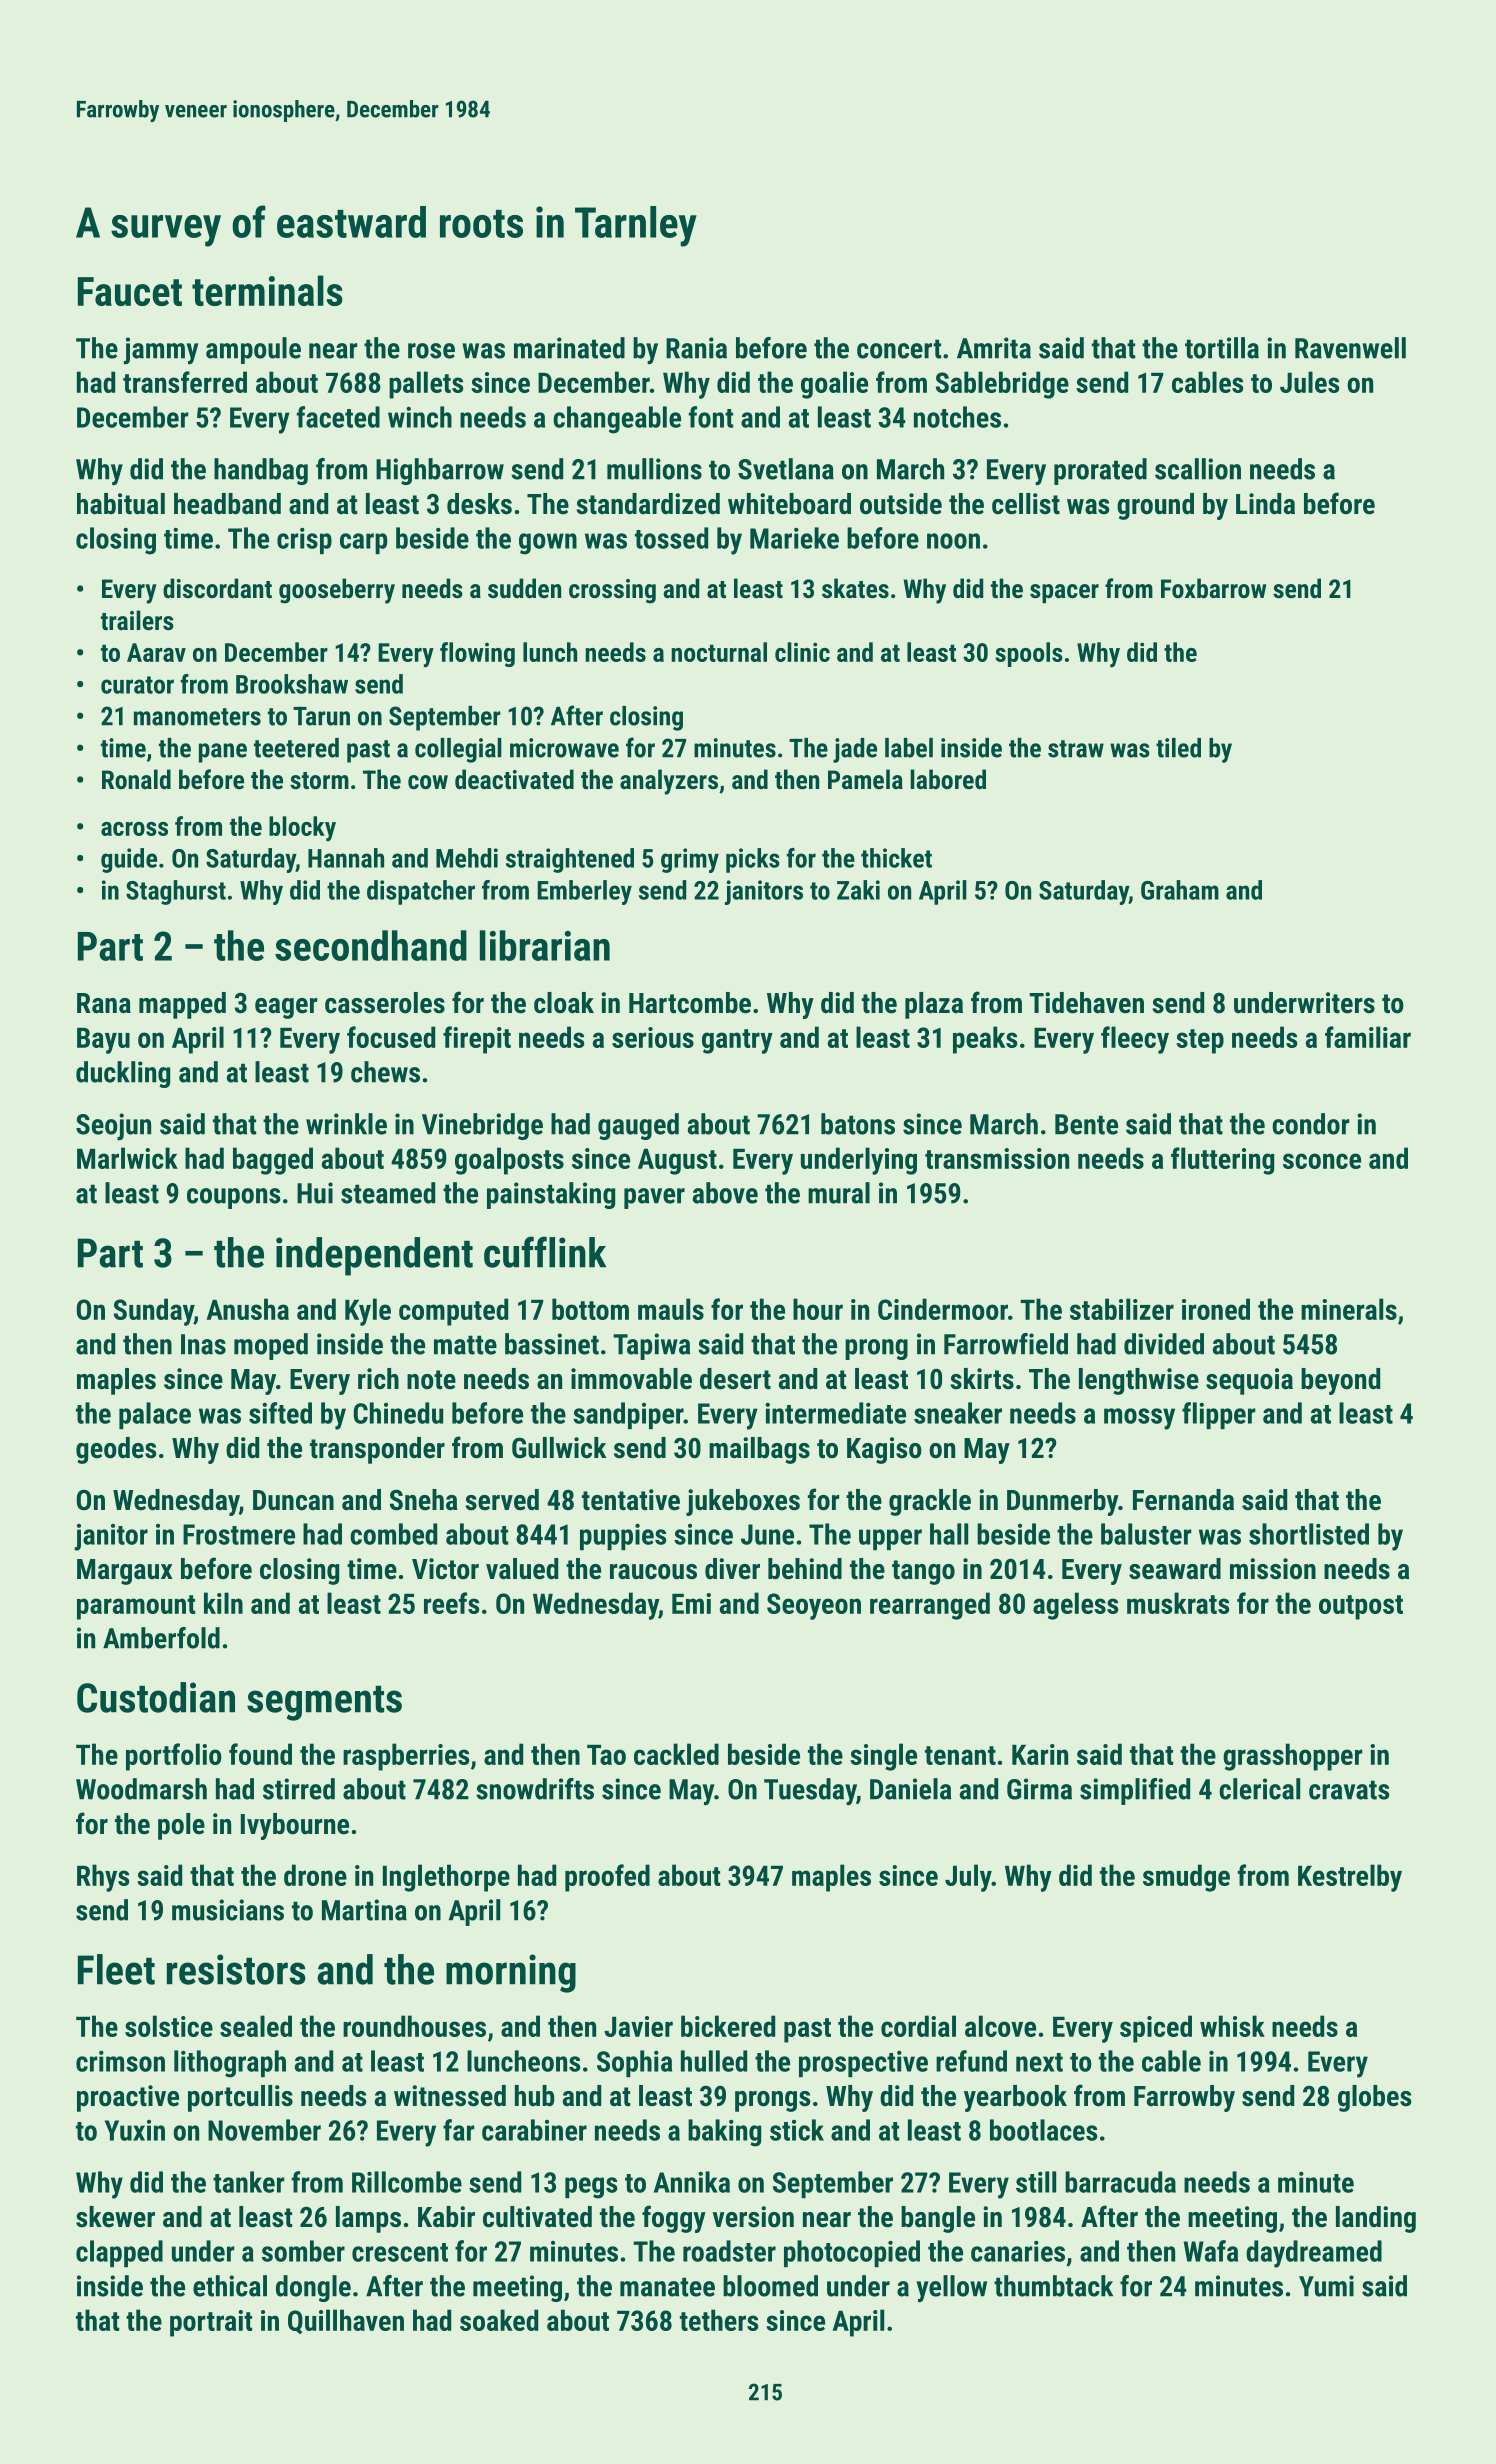 The height and width of the screenshot is (2464, 1496). What do you see at coordinates (377, 1450) in the screenshot?
I see `transponder` at bounding box center [377, 1450].
